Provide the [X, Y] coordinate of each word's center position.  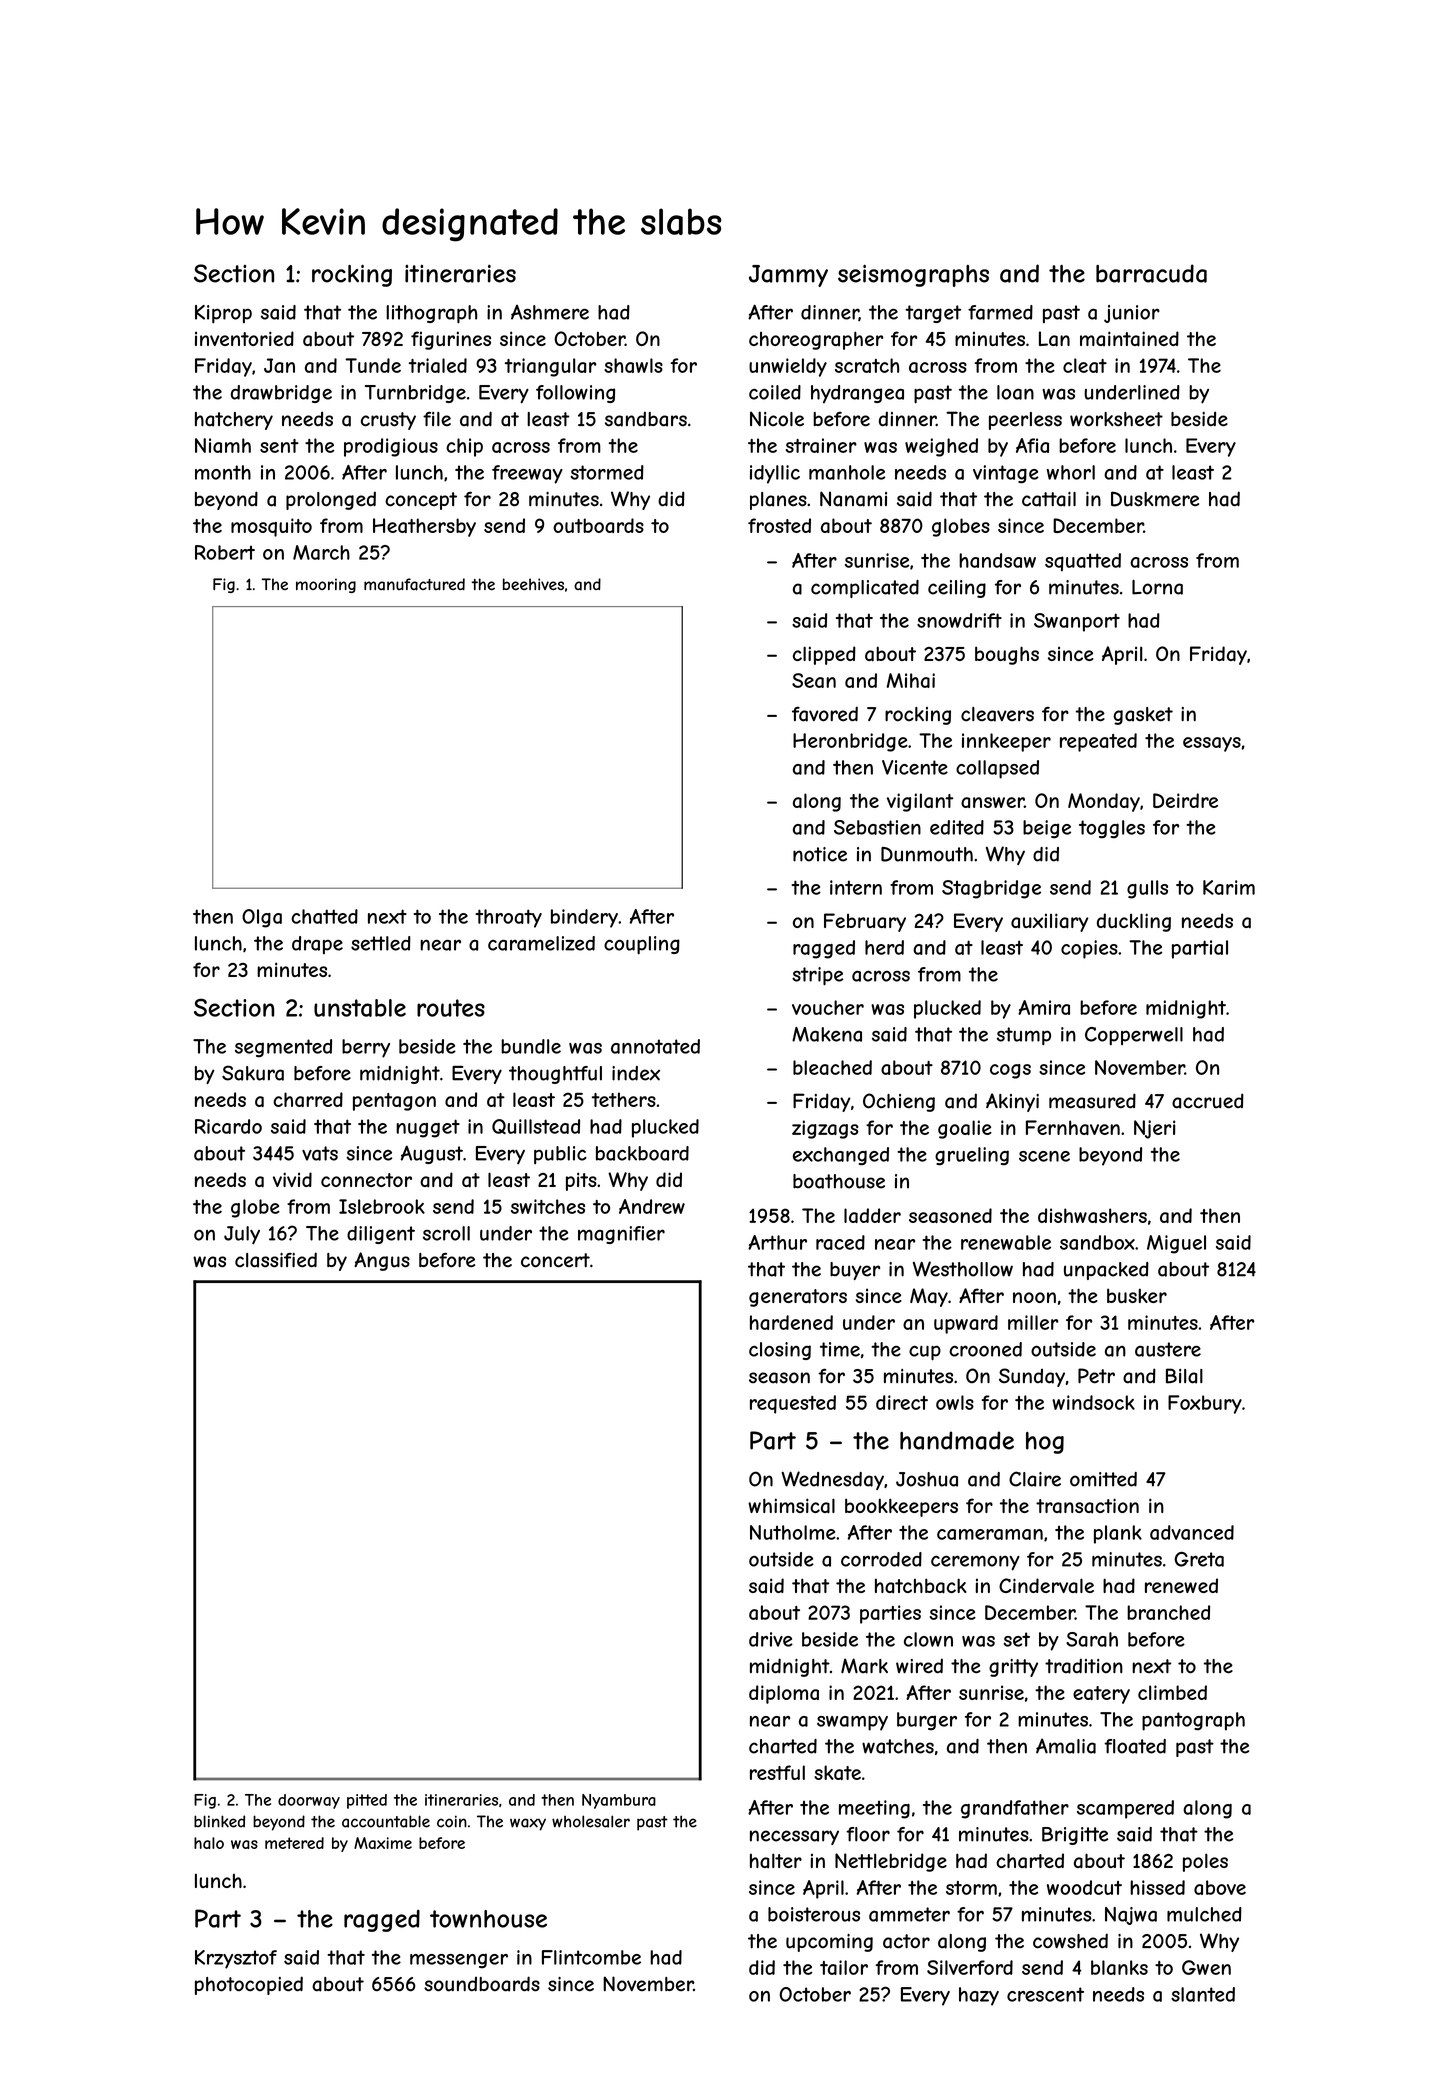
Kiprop [223, 314]
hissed [1157, 1887]
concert [555, 1260]
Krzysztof [236, 1959]
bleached [832, 1067]
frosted [779, 525]
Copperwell [1134, 1036]
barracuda [1151, 273]
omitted [1103, 1479]
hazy [979, 1996]
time [840, 1349]
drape [317, 945]
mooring [326, 585]
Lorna [1157, 587]
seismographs [913, 275]
